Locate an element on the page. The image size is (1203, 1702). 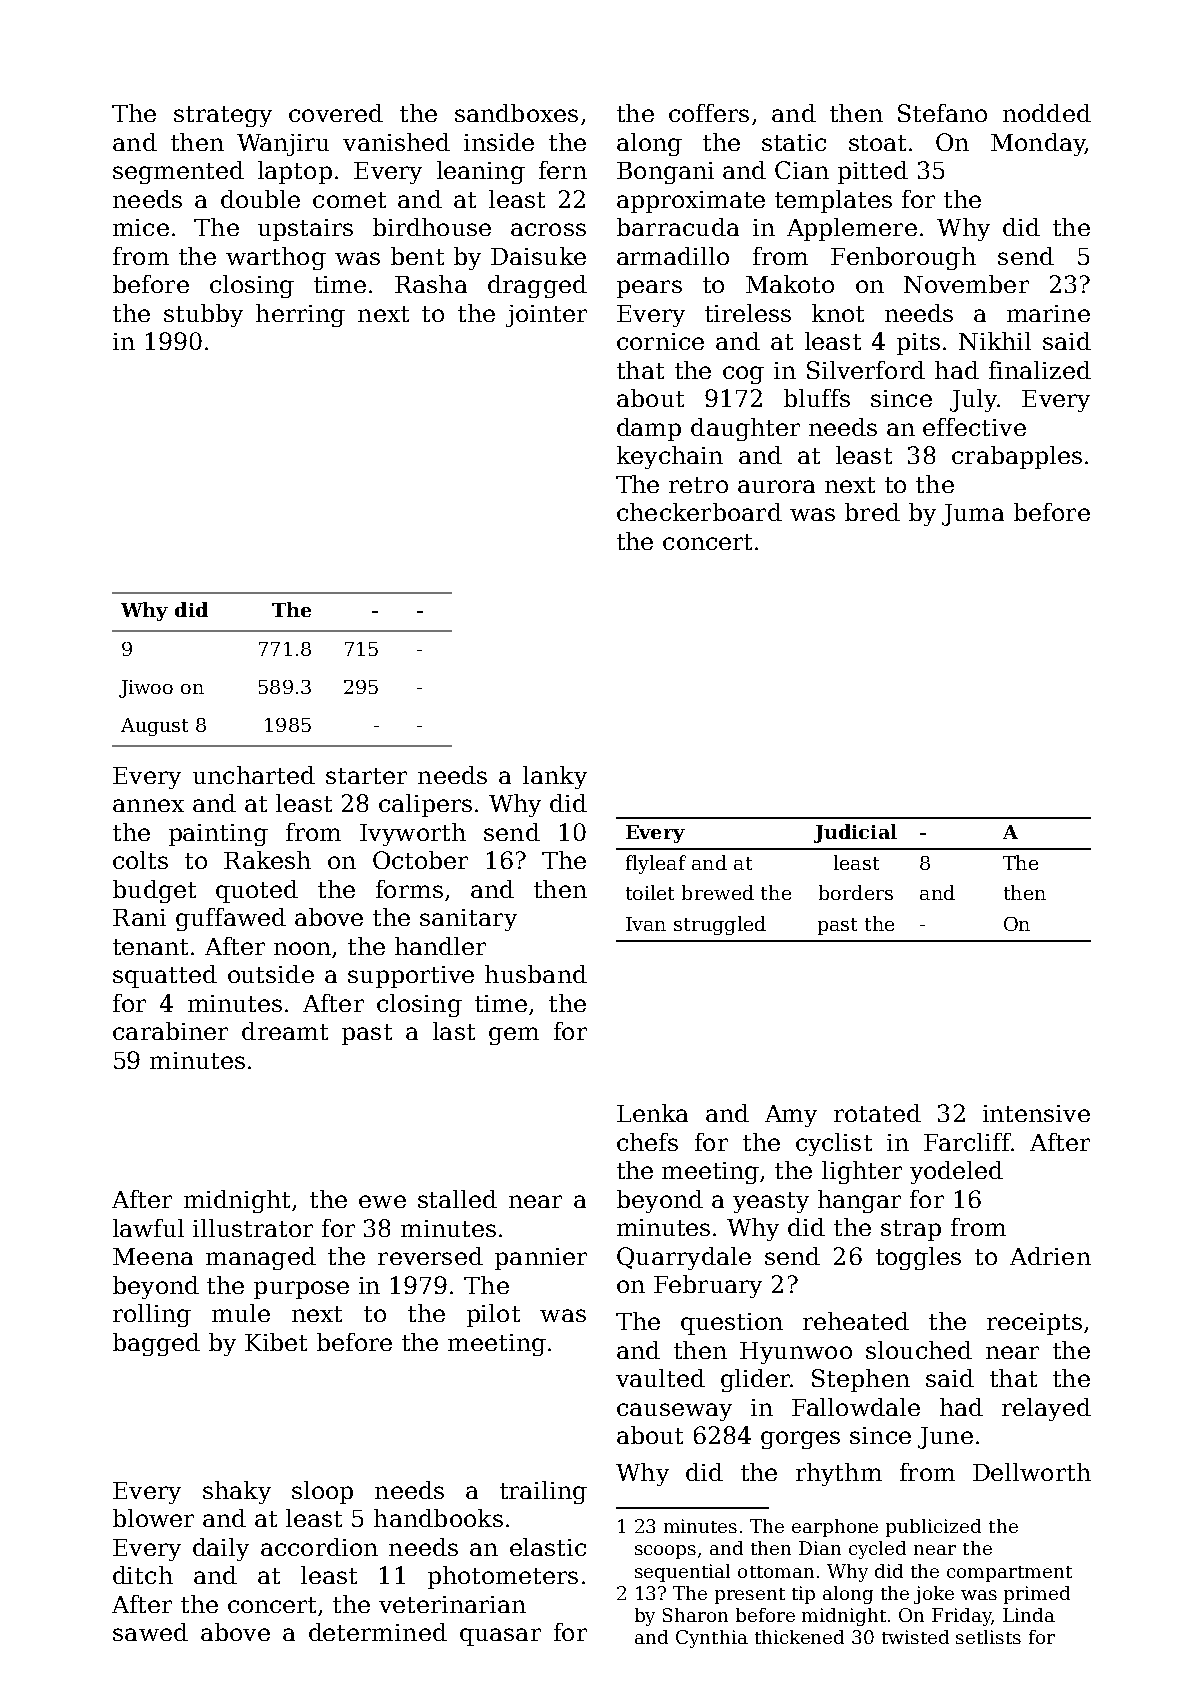
Jiwoo is located at coordinates (146, 689).
